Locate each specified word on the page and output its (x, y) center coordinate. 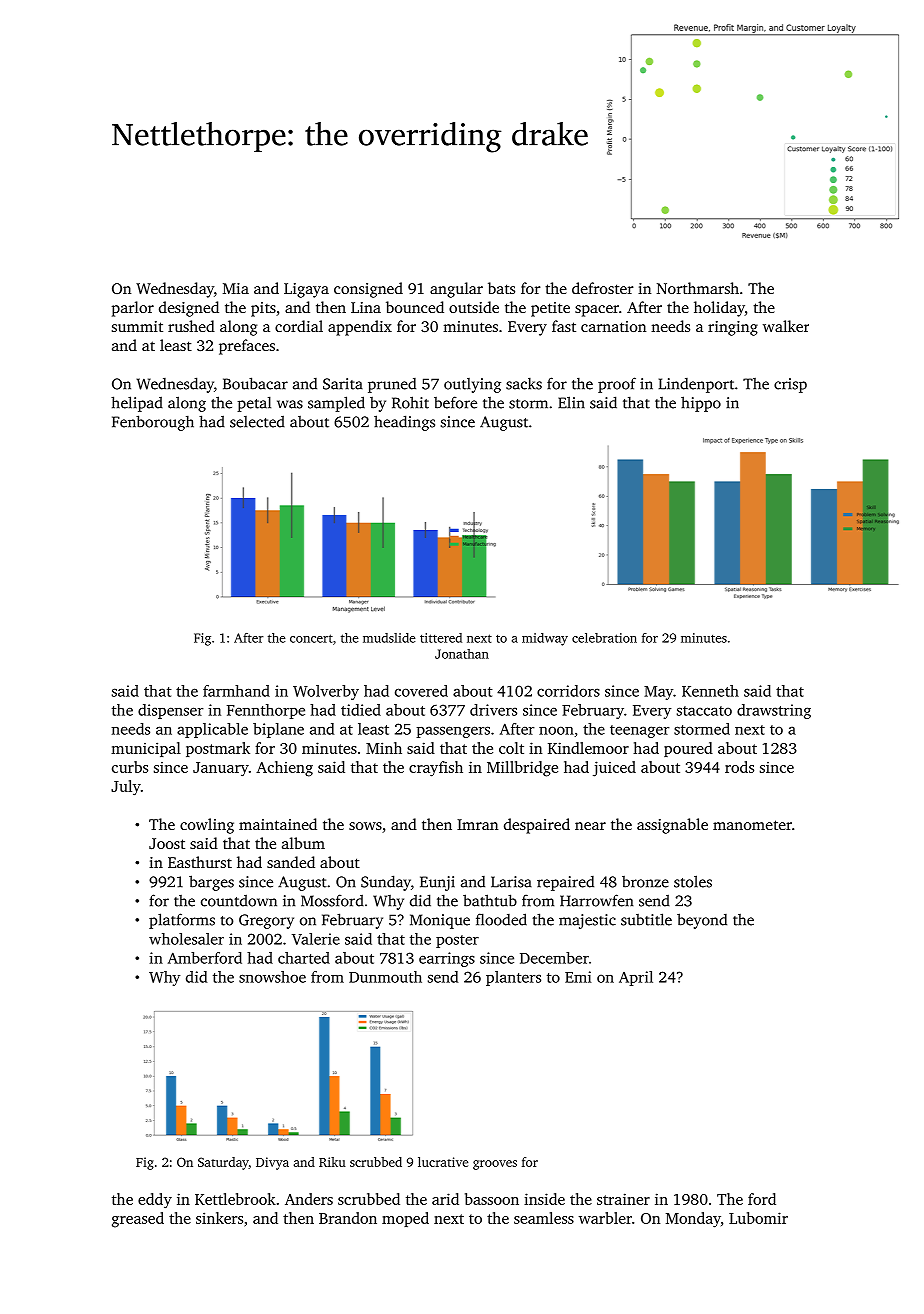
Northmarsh (698, 288)
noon (556, 730)
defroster (603, 288)
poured (688, 749)
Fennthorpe (266, 711)
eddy (155, 1201)
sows (365, 826)
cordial (299, 326)
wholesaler (186, 939)
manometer (752, 825)
